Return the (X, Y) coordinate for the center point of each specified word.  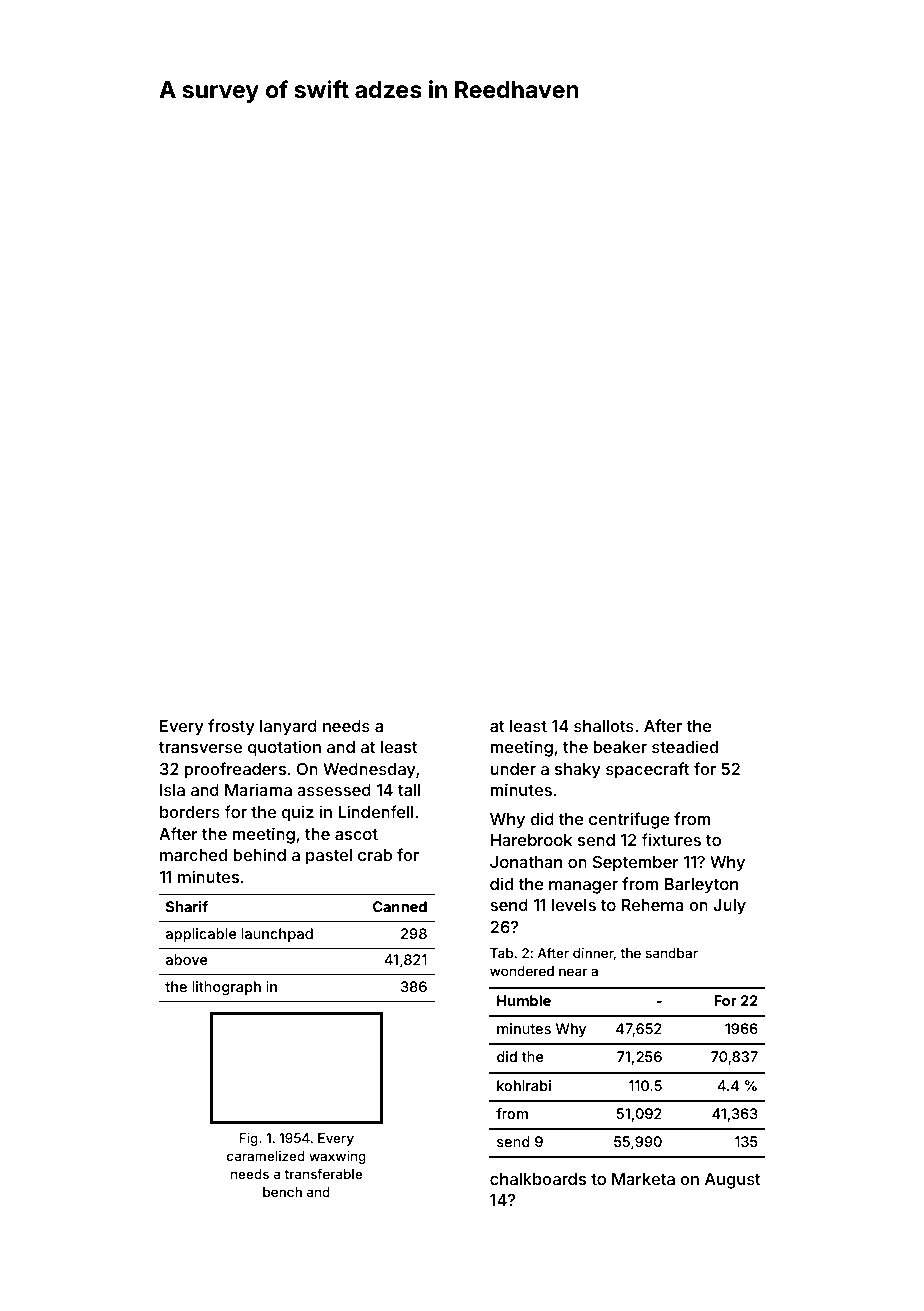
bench (282, 1192)
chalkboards (538, 1179)
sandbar (671, 953)
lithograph (226, 988)
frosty (231, 727)
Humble (524, 1000)
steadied (685, 746)
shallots (604, 726)
